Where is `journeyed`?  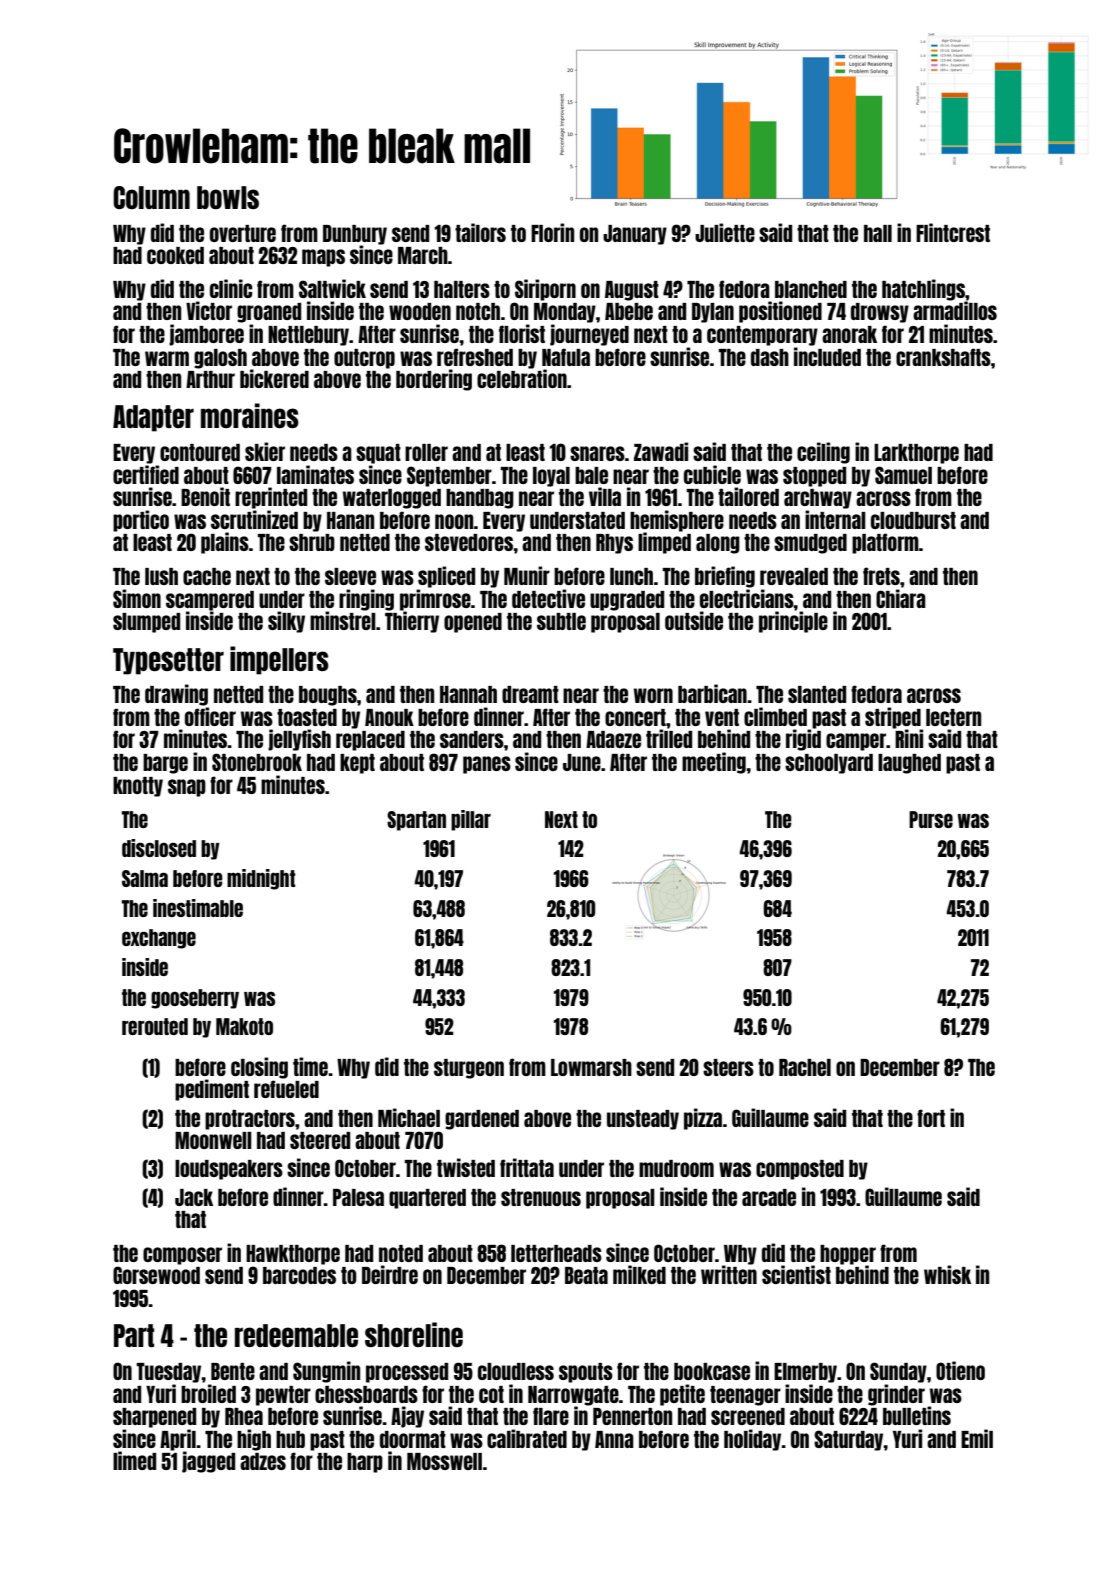
journeyed is located at coordinates (589, 335).
